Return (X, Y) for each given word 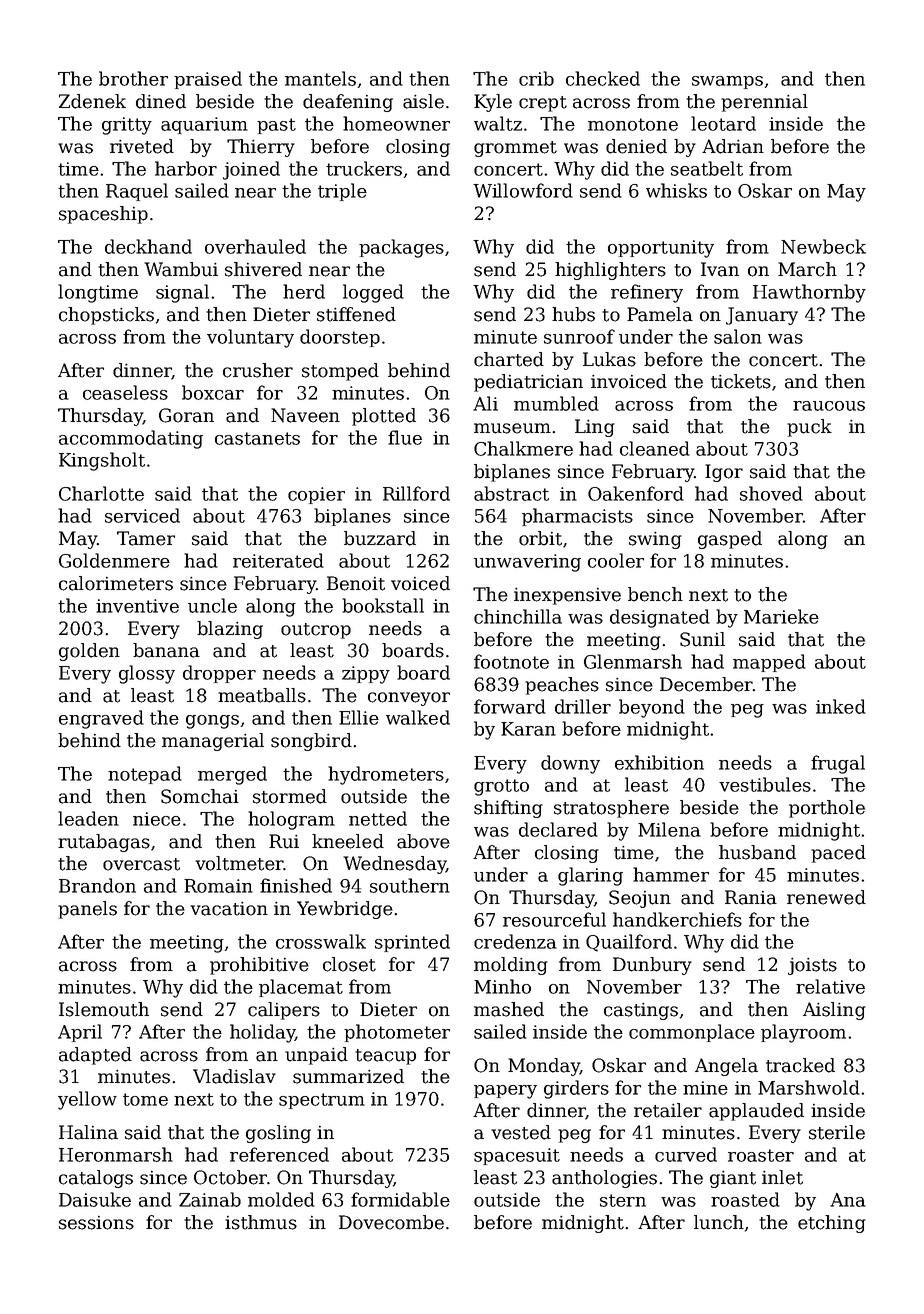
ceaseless (125, 392)
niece (157, 819)
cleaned (655, 448)
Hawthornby (809, 293)
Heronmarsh (116, 1154)
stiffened (356, 314)
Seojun (640, 899)
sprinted (412, 943)
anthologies (604, 1179)
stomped (340, 372)
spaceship (103, 215)
